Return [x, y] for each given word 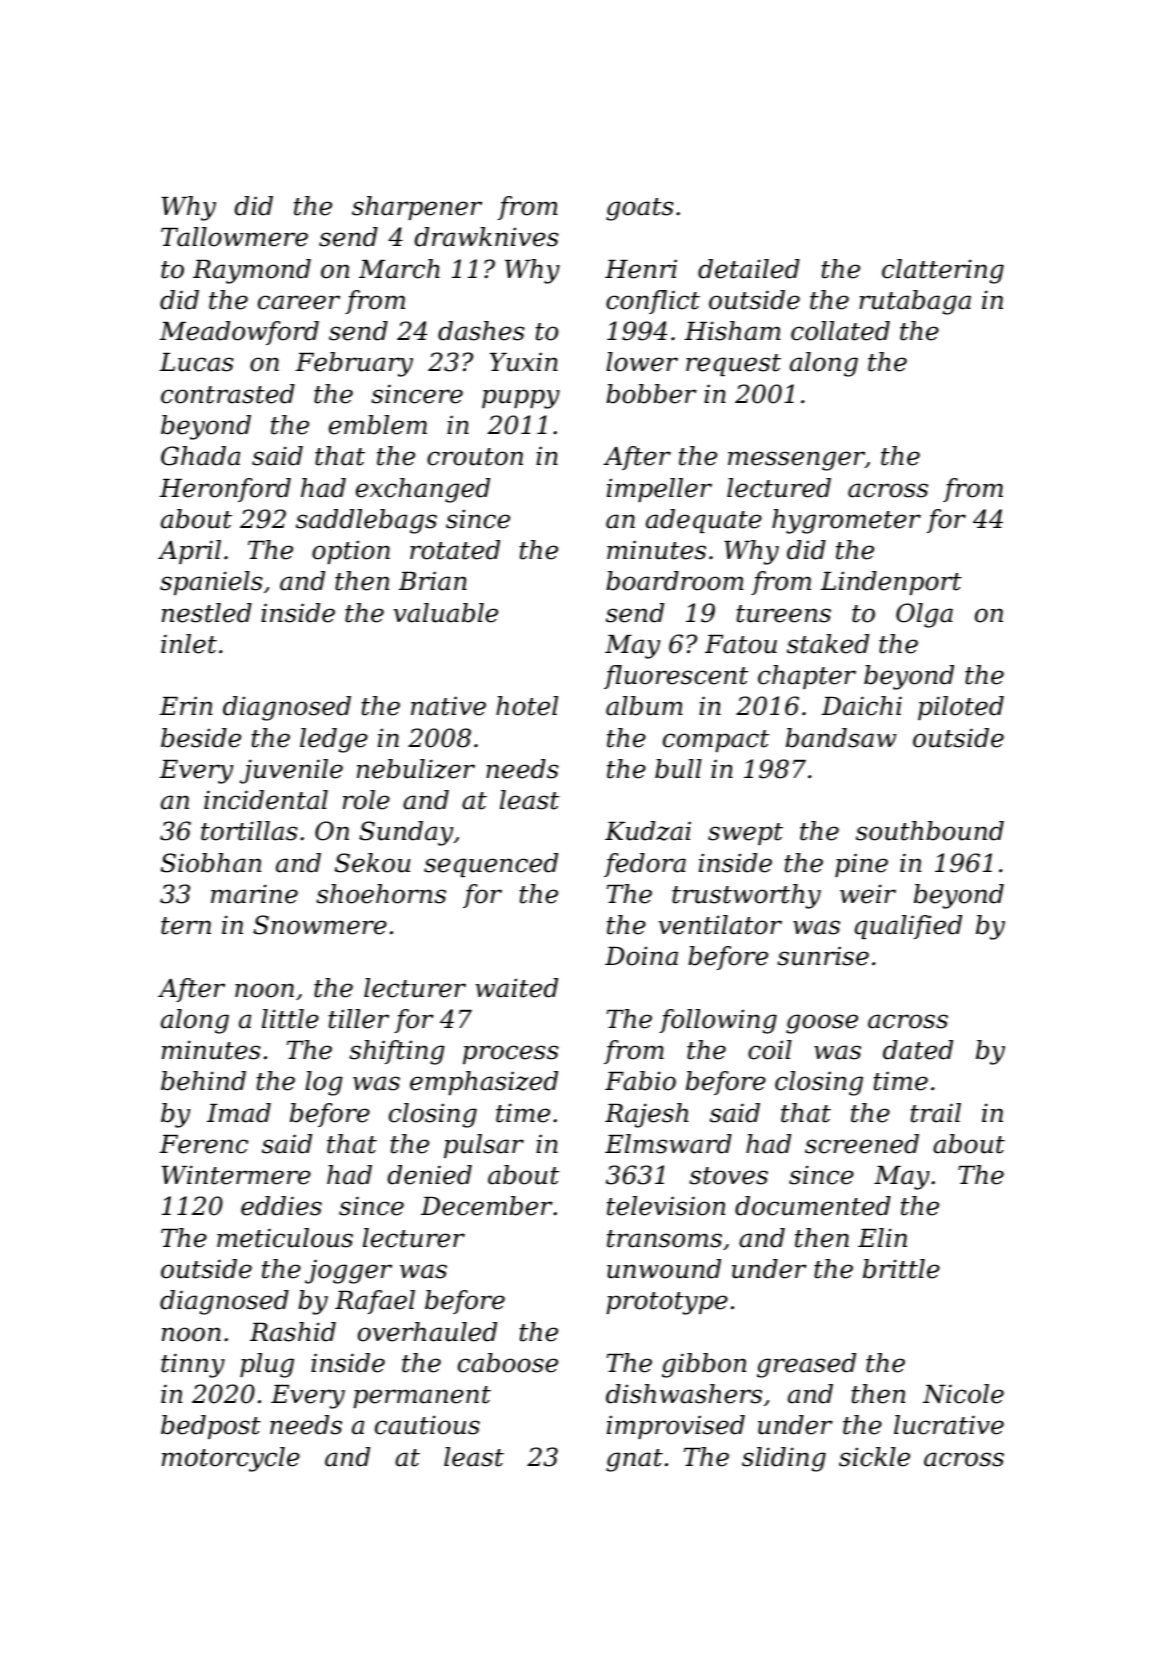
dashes [481, 331]
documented [813, 1206]
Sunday [406, 833]
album [644, 706]
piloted [961, 708]
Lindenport [891, 583]
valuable [446, 613]
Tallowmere [234, 237]
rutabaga [915, 302]
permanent [422, 1397]
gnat [634, 1460]
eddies [281, 1206]
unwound [664, 1269]
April [189, 552]
